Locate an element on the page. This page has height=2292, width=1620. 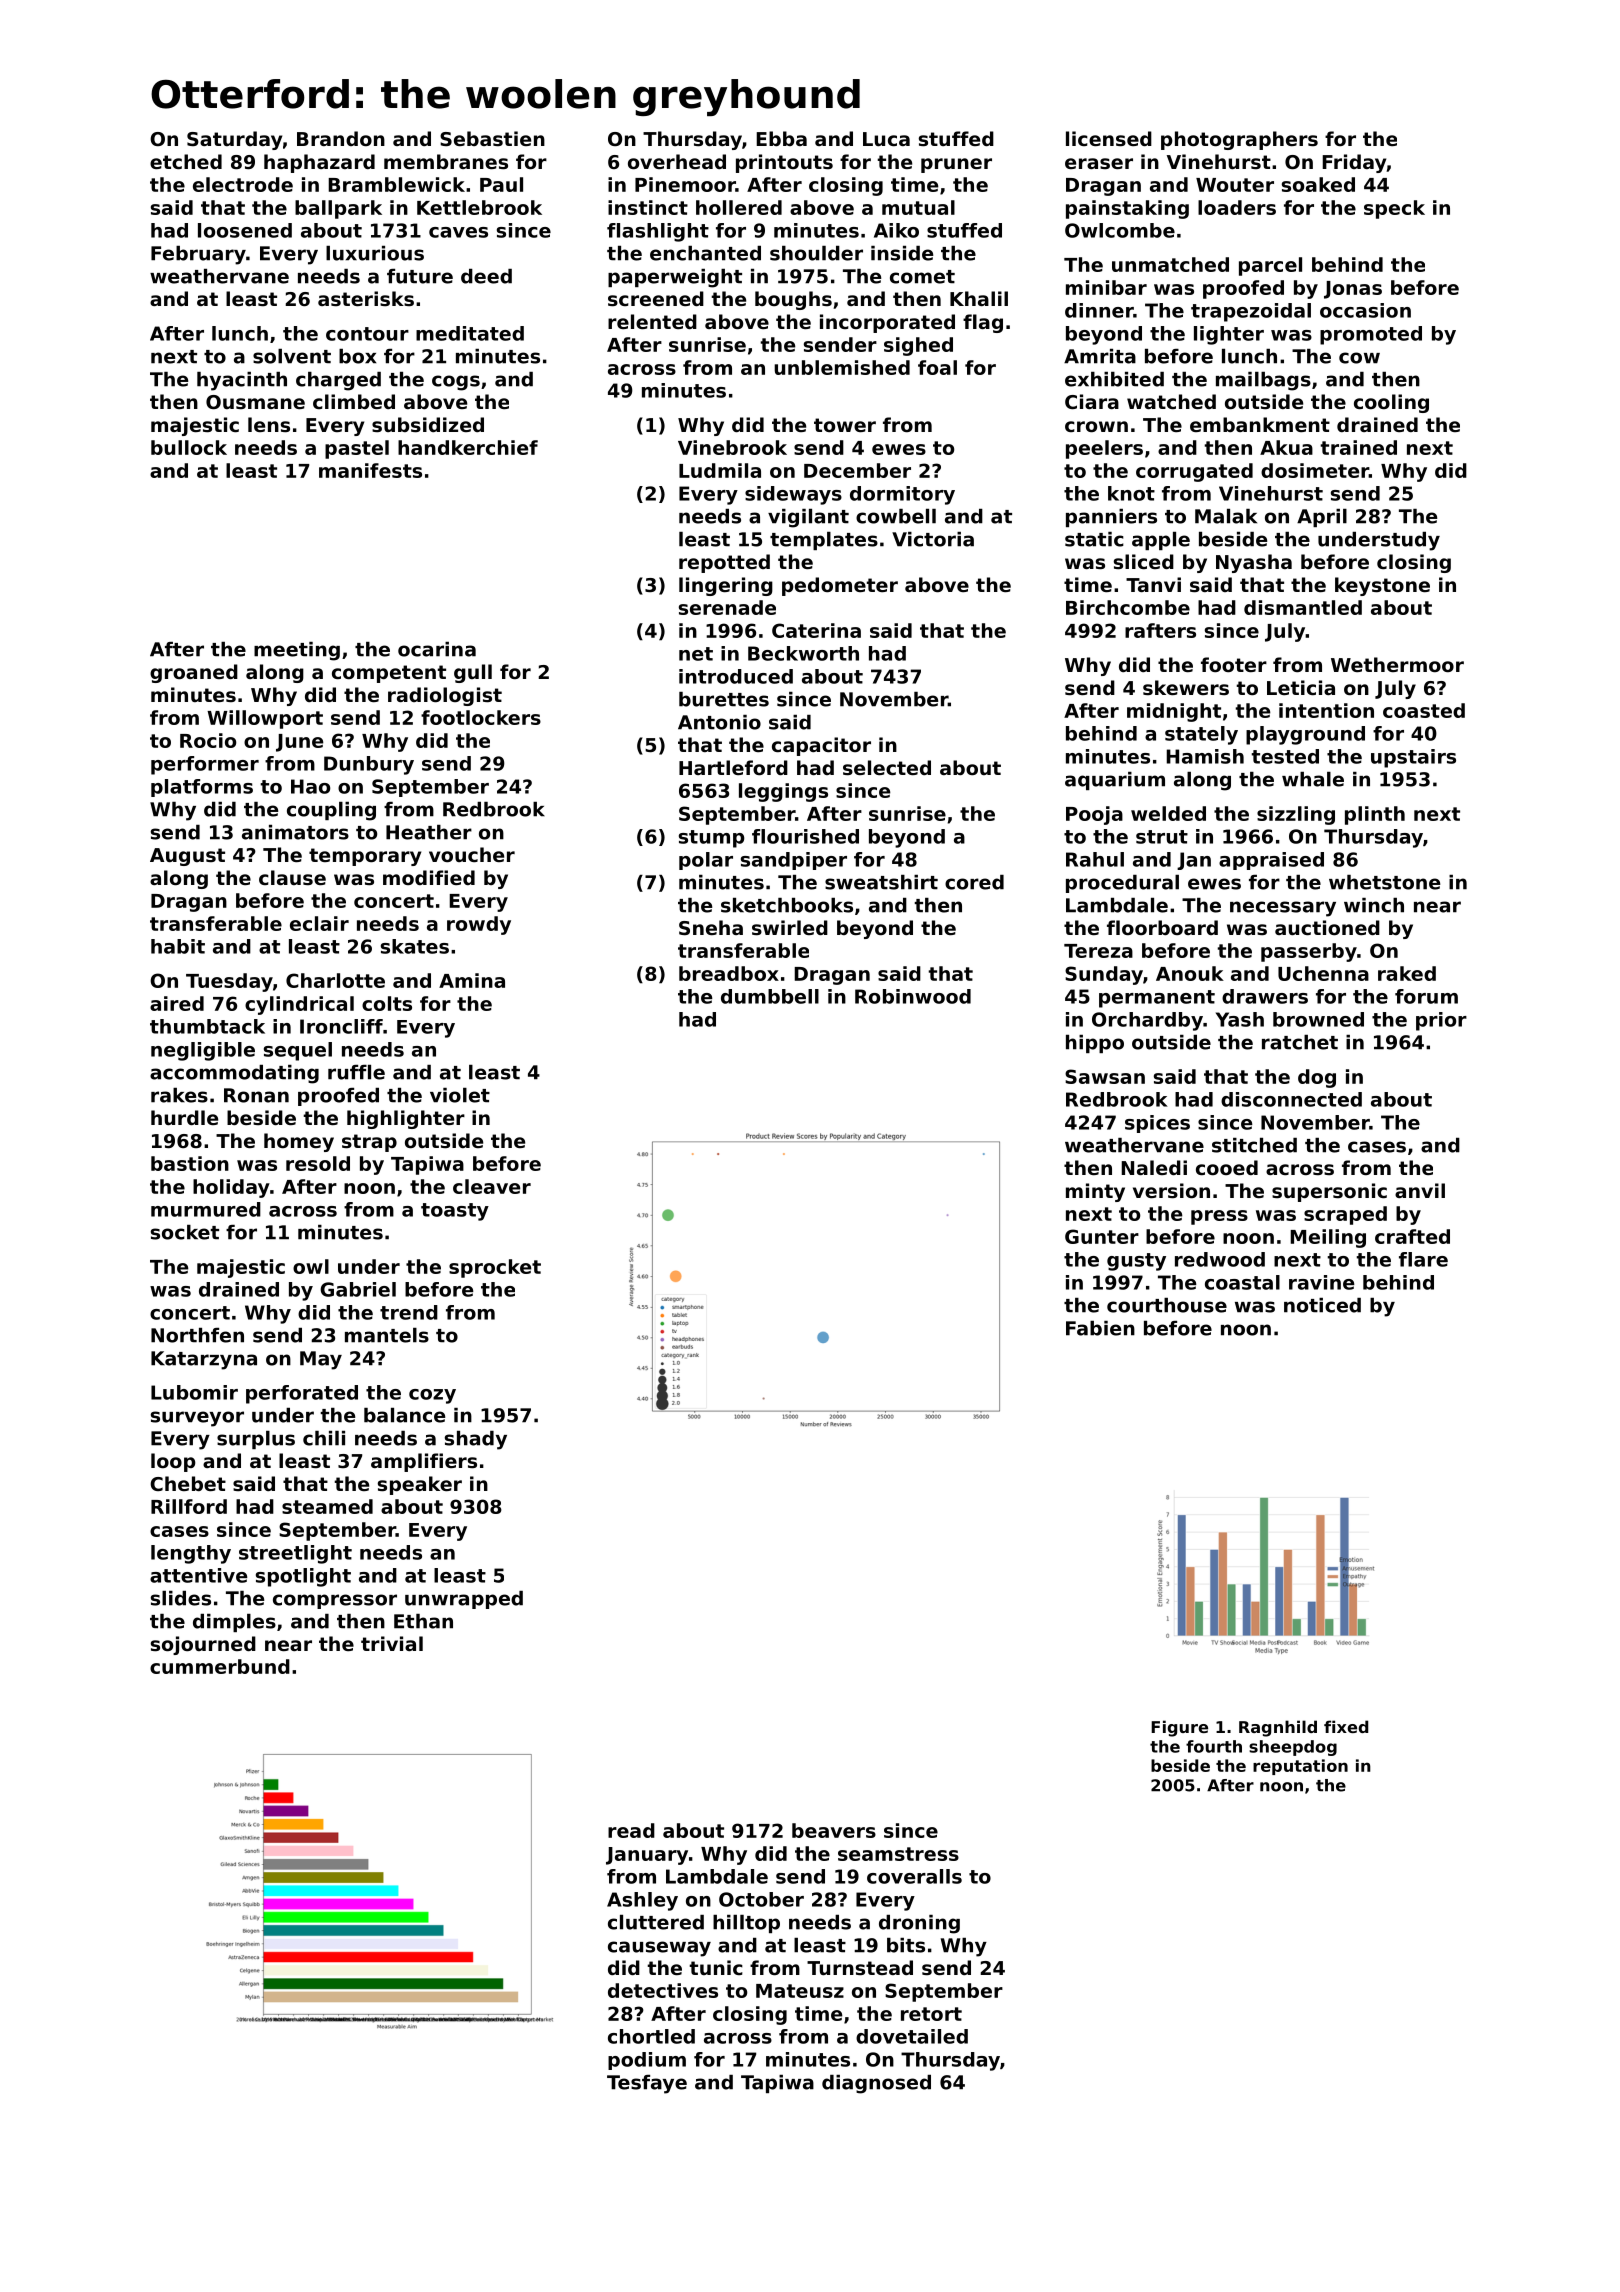
retort is located at coordinates (931, 2014).
